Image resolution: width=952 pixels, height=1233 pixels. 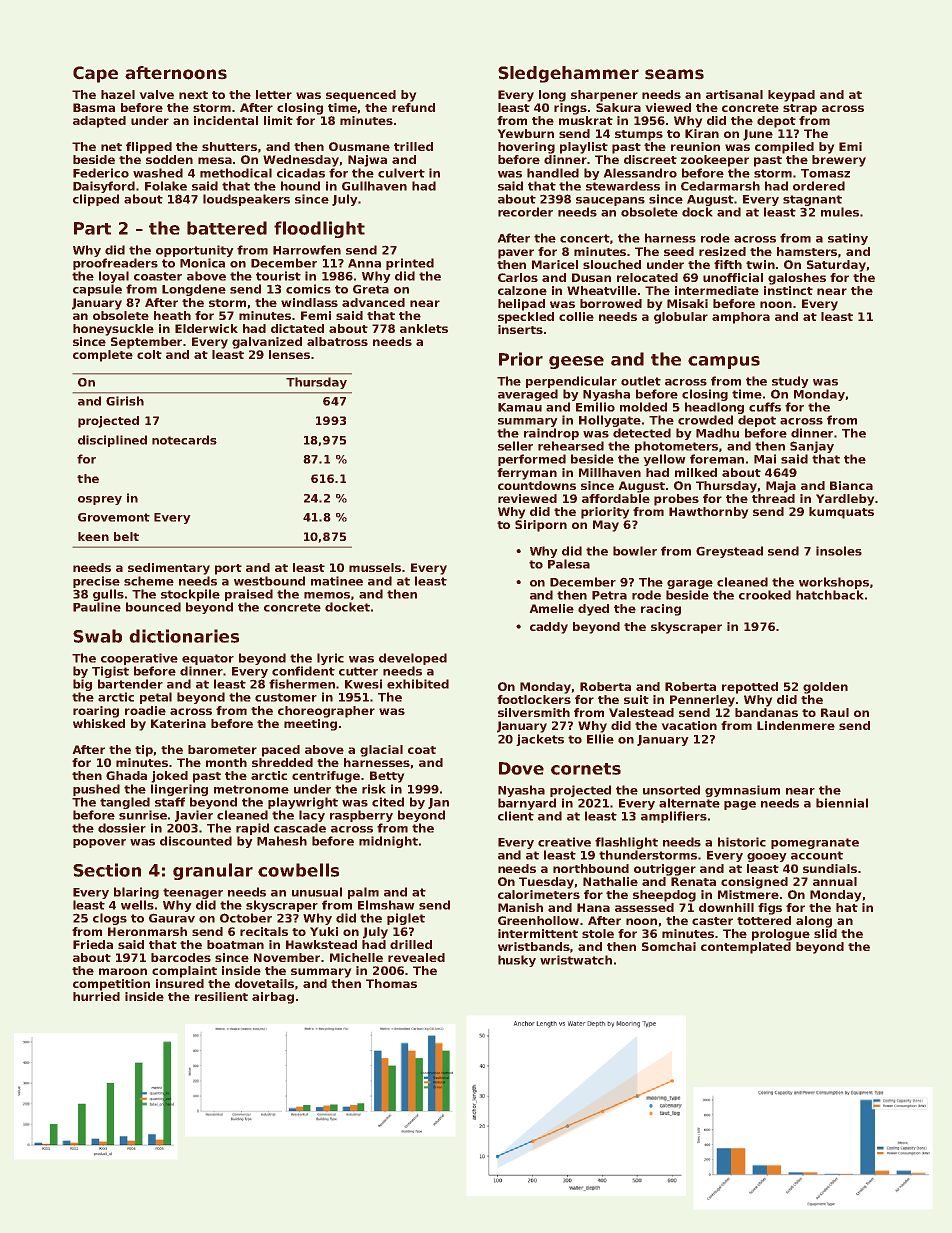 What do you see at coordinates (184, 440) in the image?
I see `notecards` at bounding box center [184, 440].
